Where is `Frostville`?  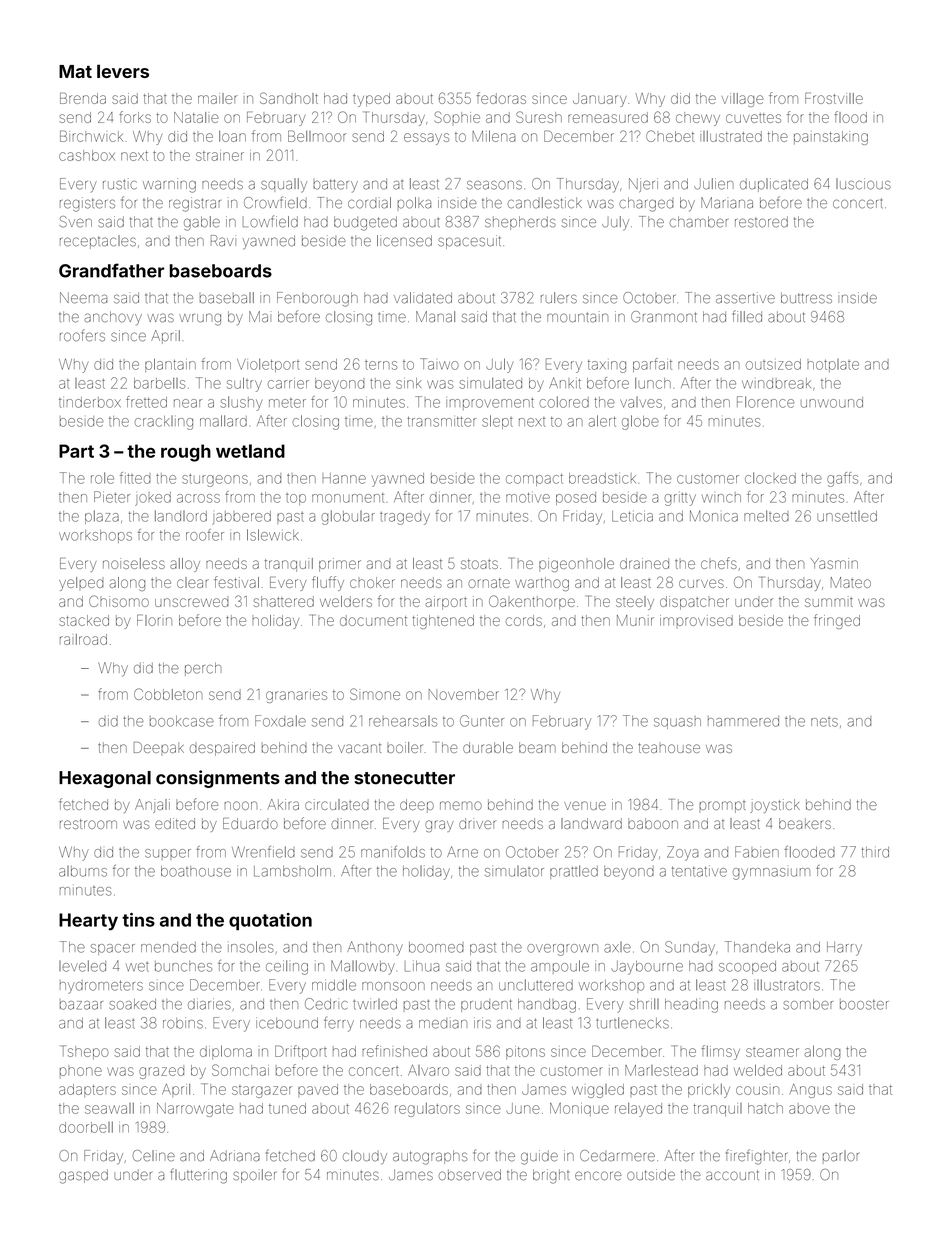 Frostville is located at coordinates (834, 98).
